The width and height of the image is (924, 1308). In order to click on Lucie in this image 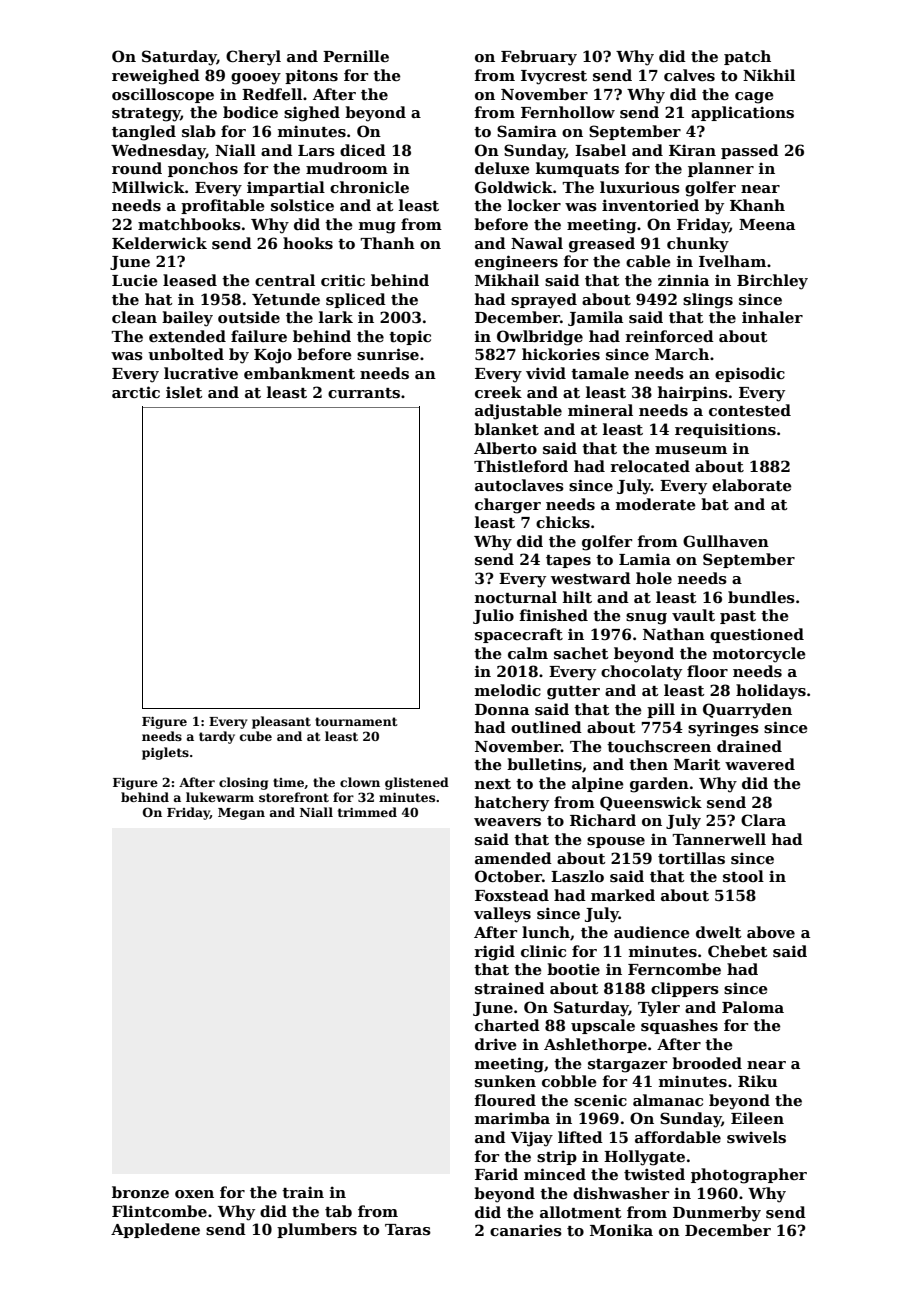, I will do `click(135, 280)`.
